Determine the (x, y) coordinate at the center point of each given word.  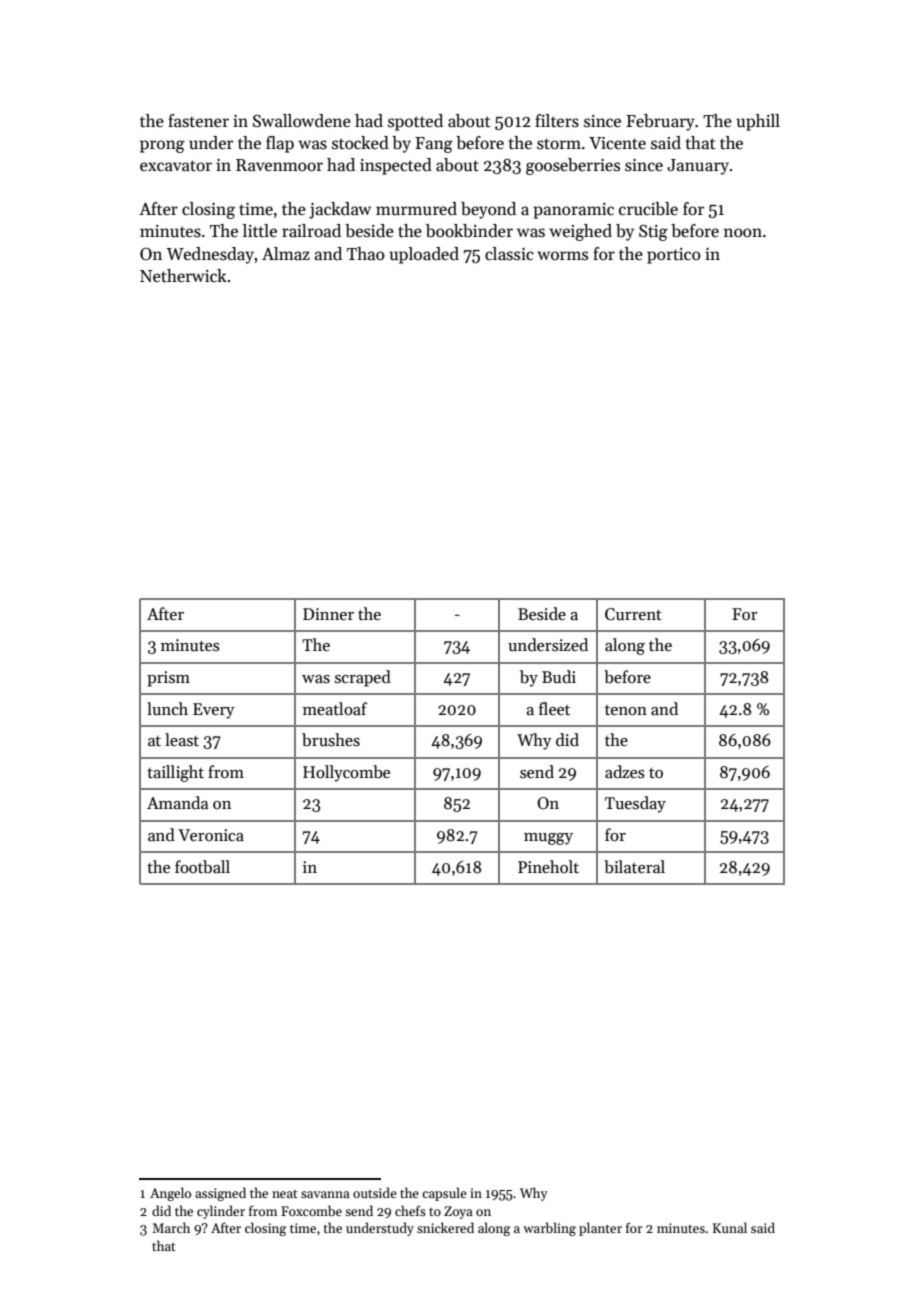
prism (168, 679)
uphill (758, 122)
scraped (363, 678)
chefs (410, 1210)
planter (600, 1229)
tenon (626, 710)
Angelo (170, 1194)
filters (557, 121)
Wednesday (210, 255)
